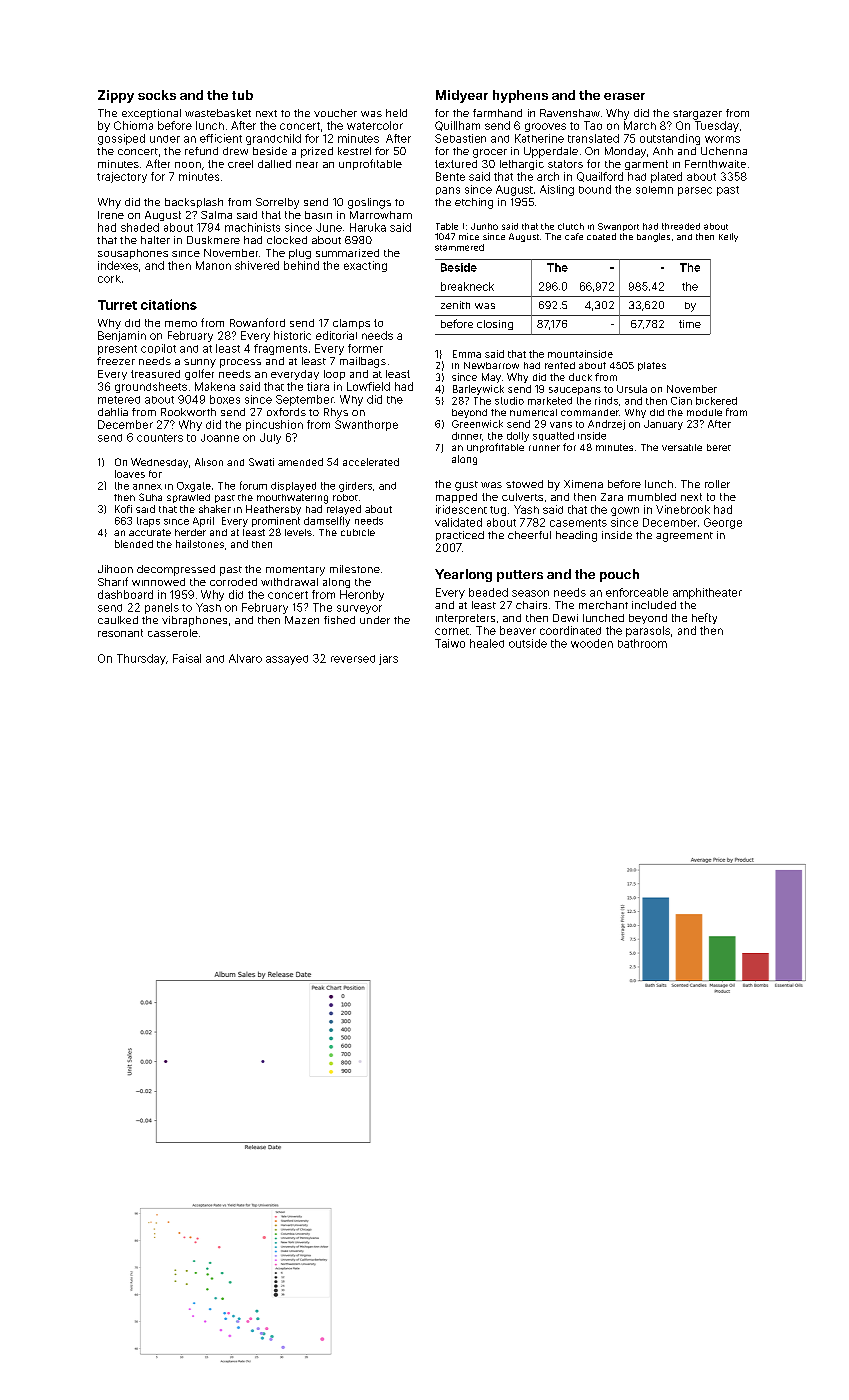 This image has width=849, height=1400. I want to click on beret, so click(719, 447).
